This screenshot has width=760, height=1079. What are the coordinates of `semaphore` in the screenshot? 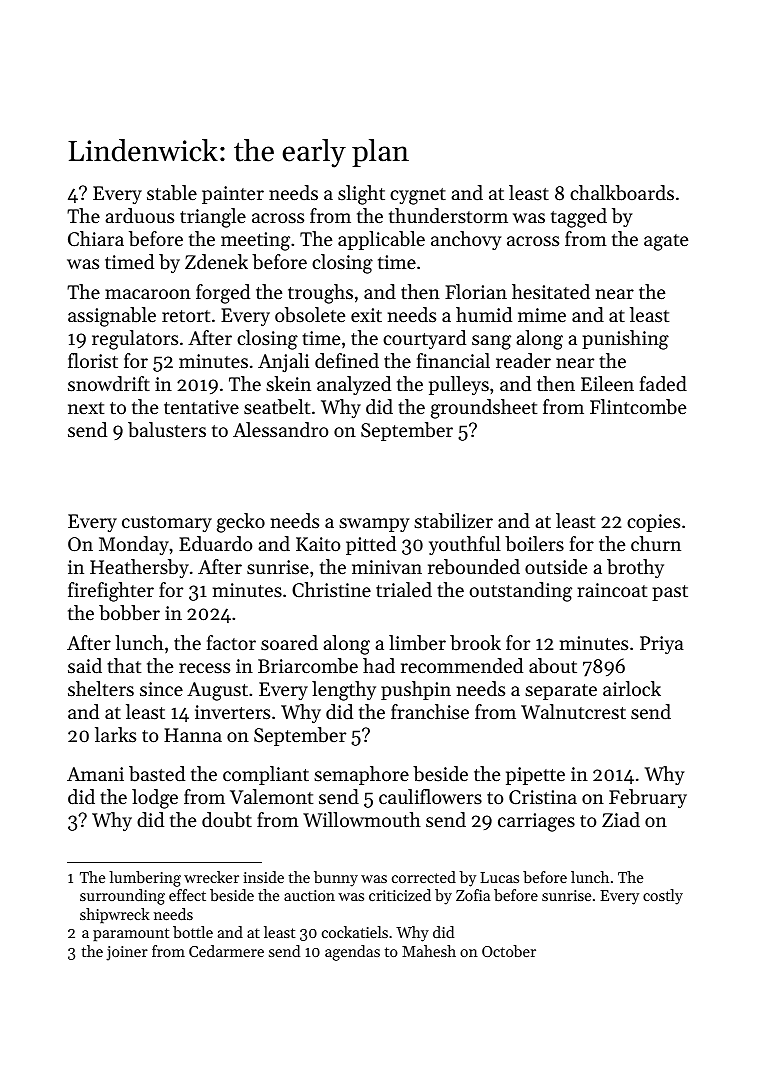 It's located at (361, 775).
